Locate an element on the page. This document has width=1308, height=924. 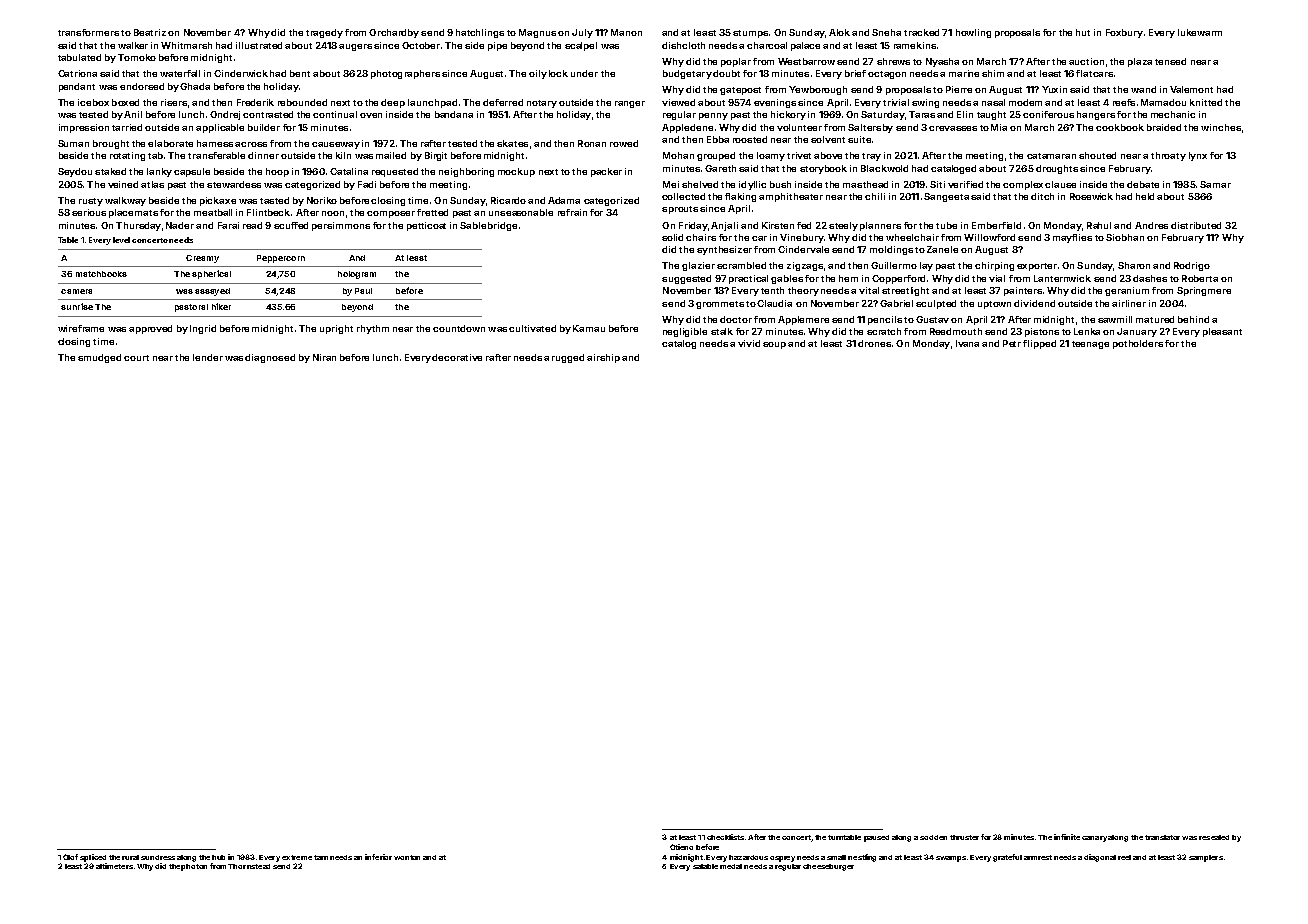
Magnus is located at coordinates (537, 33).
